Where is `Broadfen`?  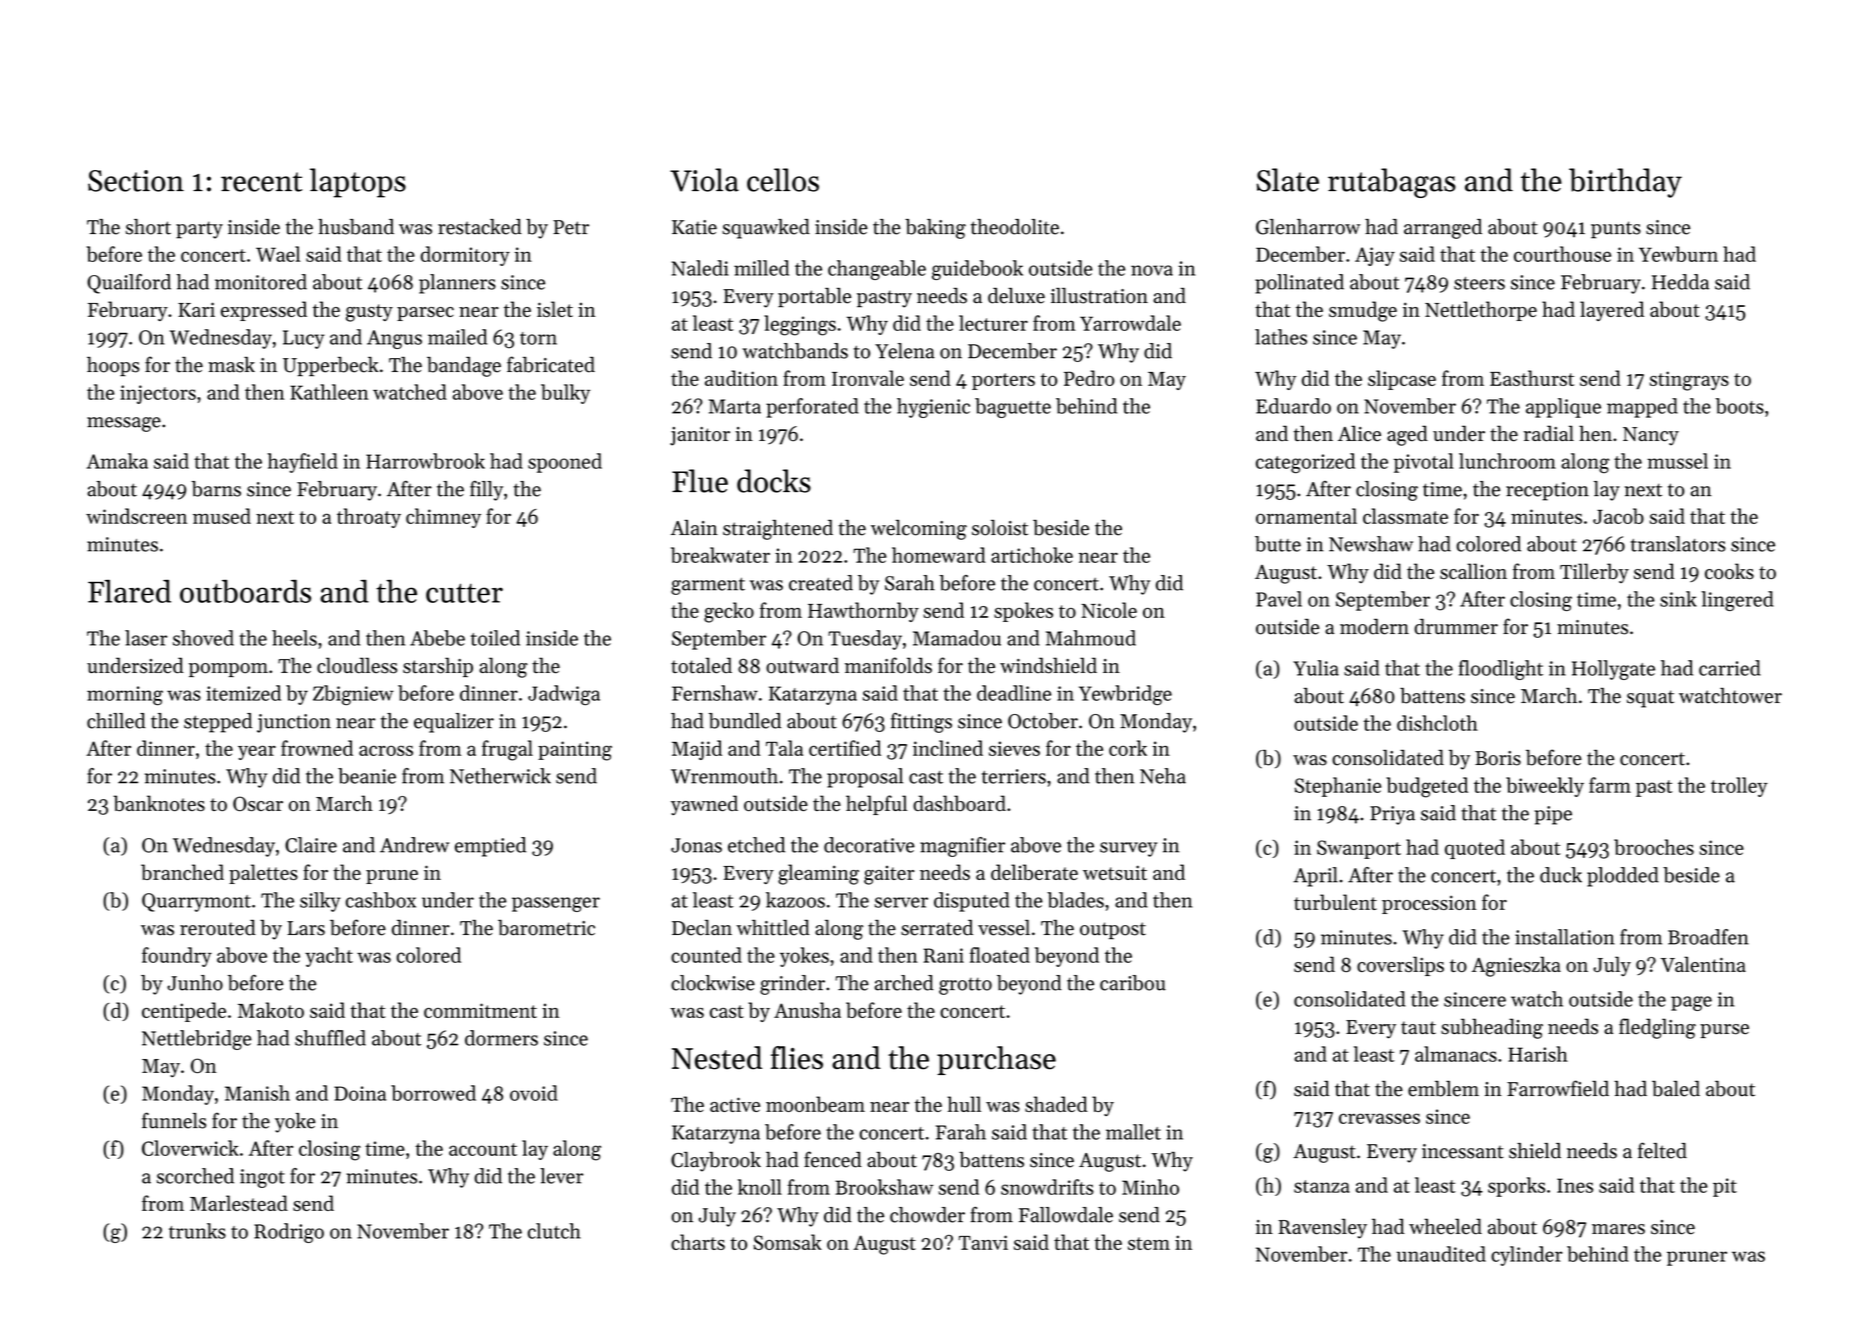
Broadfen is located at coordinates (1708, 937).
